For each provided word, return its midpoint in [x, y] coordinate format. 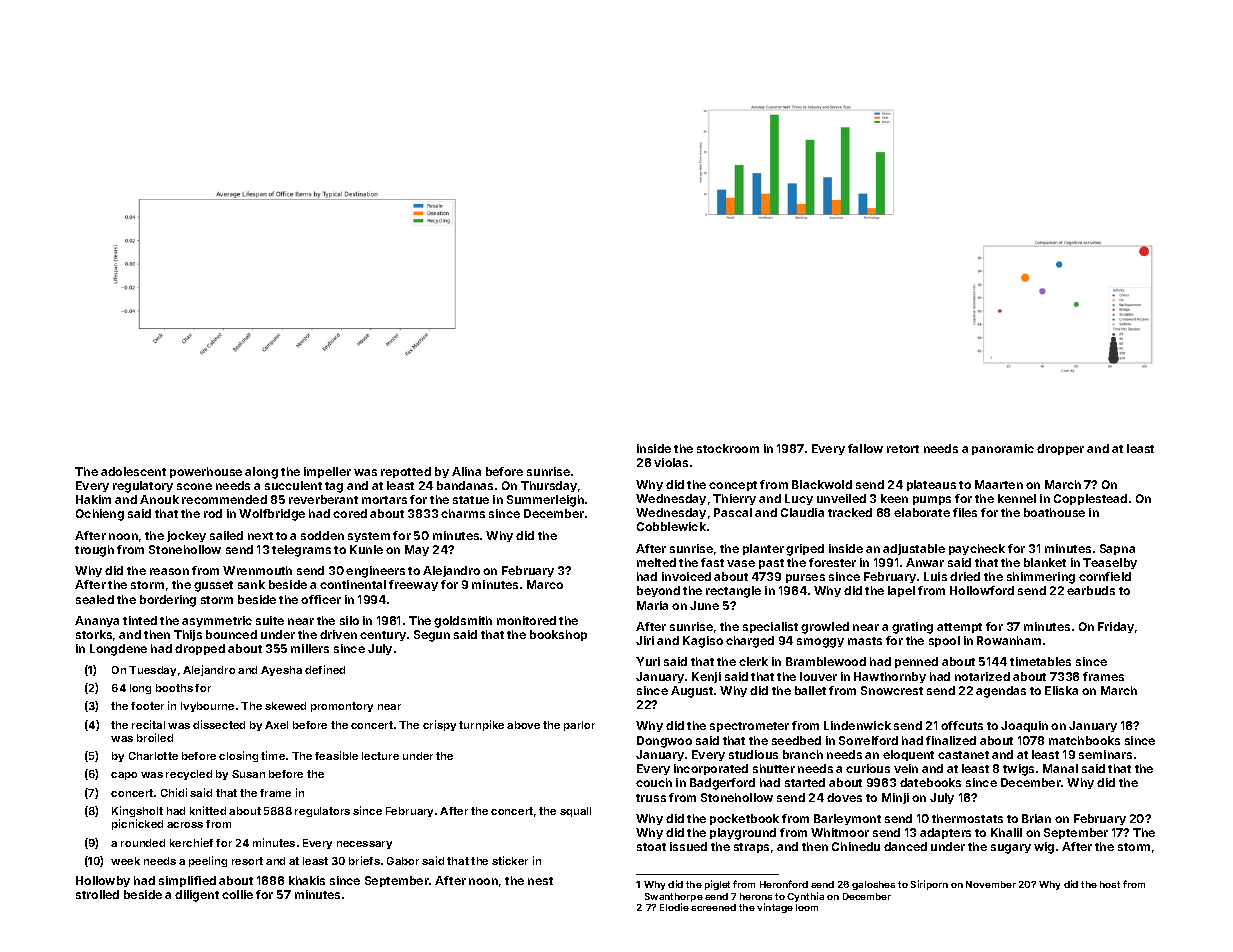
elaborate [922, 512]
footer [147, 706]
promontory [342, 707]
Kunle [366, 549]
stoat [651, 847]
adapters [945, 833]
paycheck [977, 549]
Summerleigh [545, 501]
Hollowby [103, 881]
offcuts [962, 725]
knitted [208, 810]
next [260, 536]
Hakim [93, 499]
